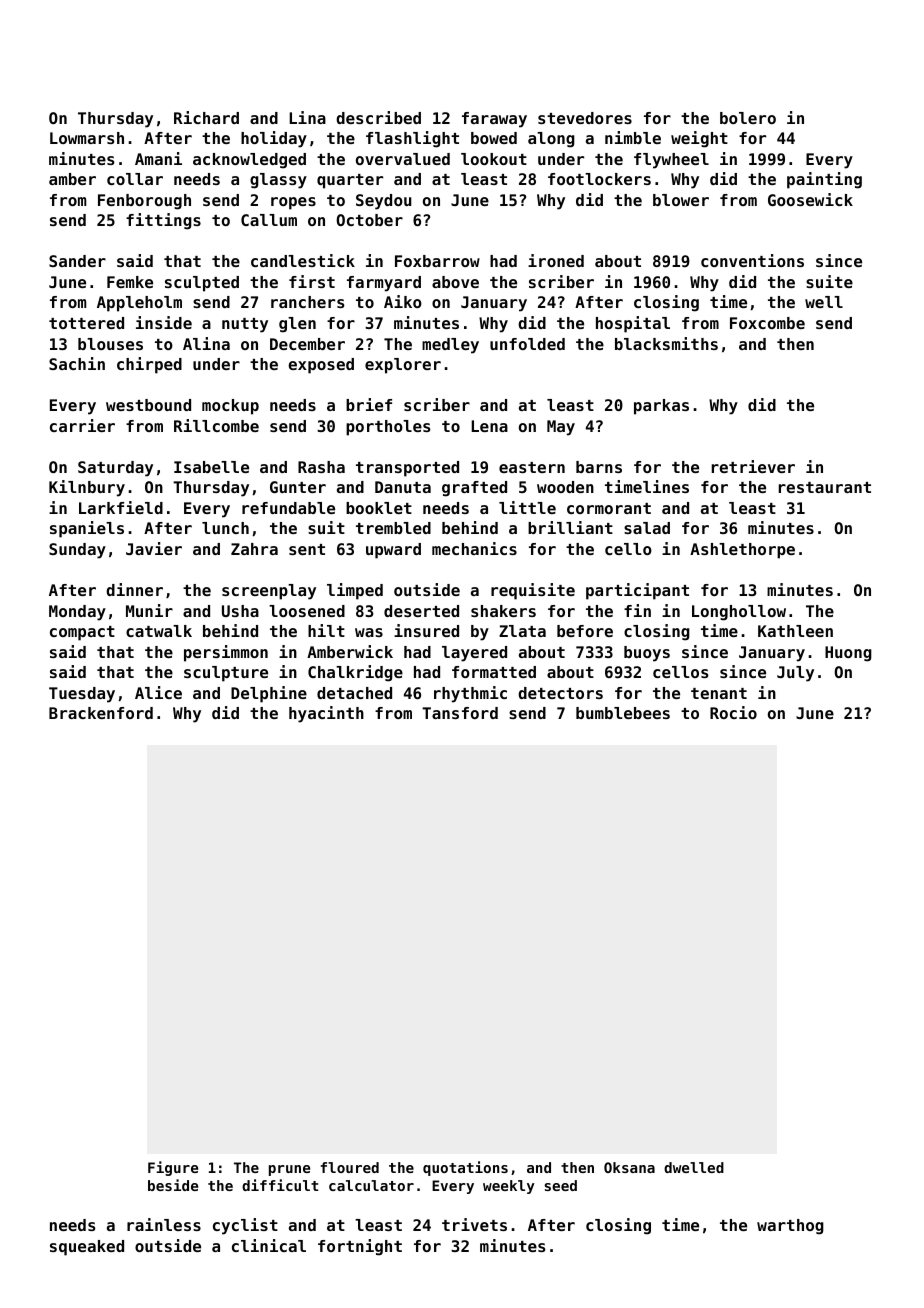 The width and height of the image is (924, 1308). Describe the element at coordinates (77, 261) in the image. I see `Sander` at that location.
